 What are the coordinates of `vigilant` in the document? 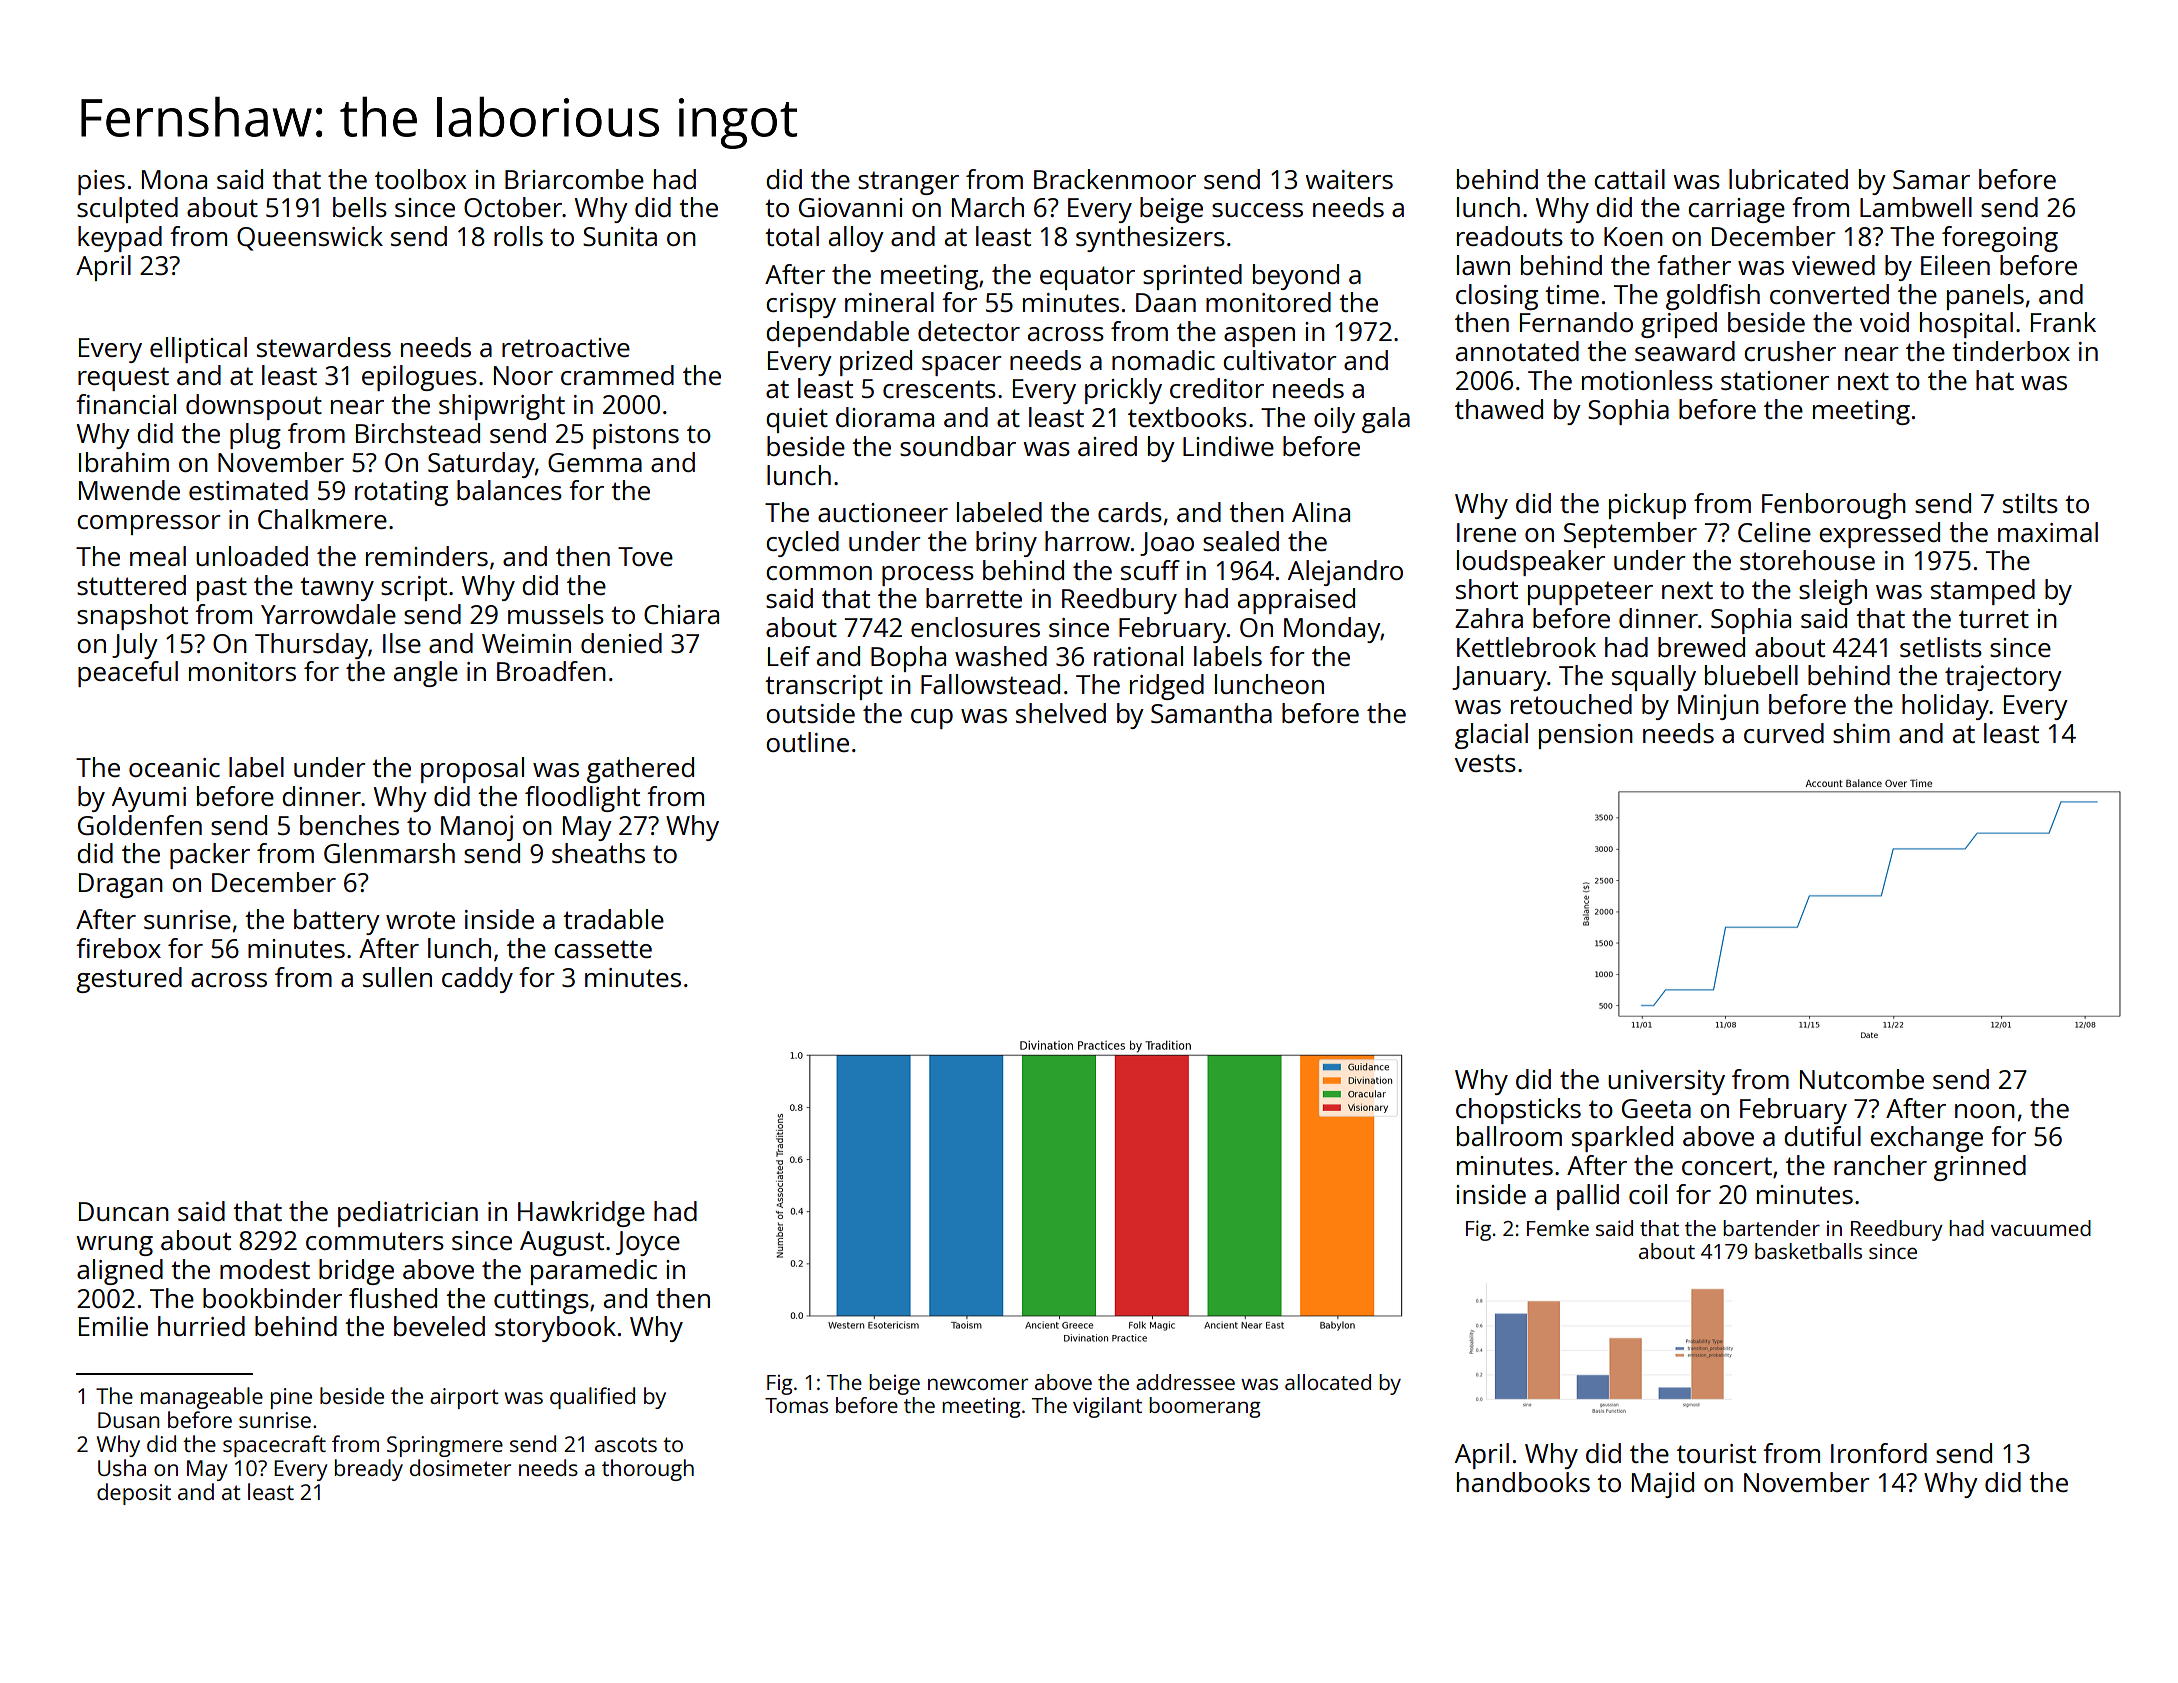 It's located at (1107, 1407).
